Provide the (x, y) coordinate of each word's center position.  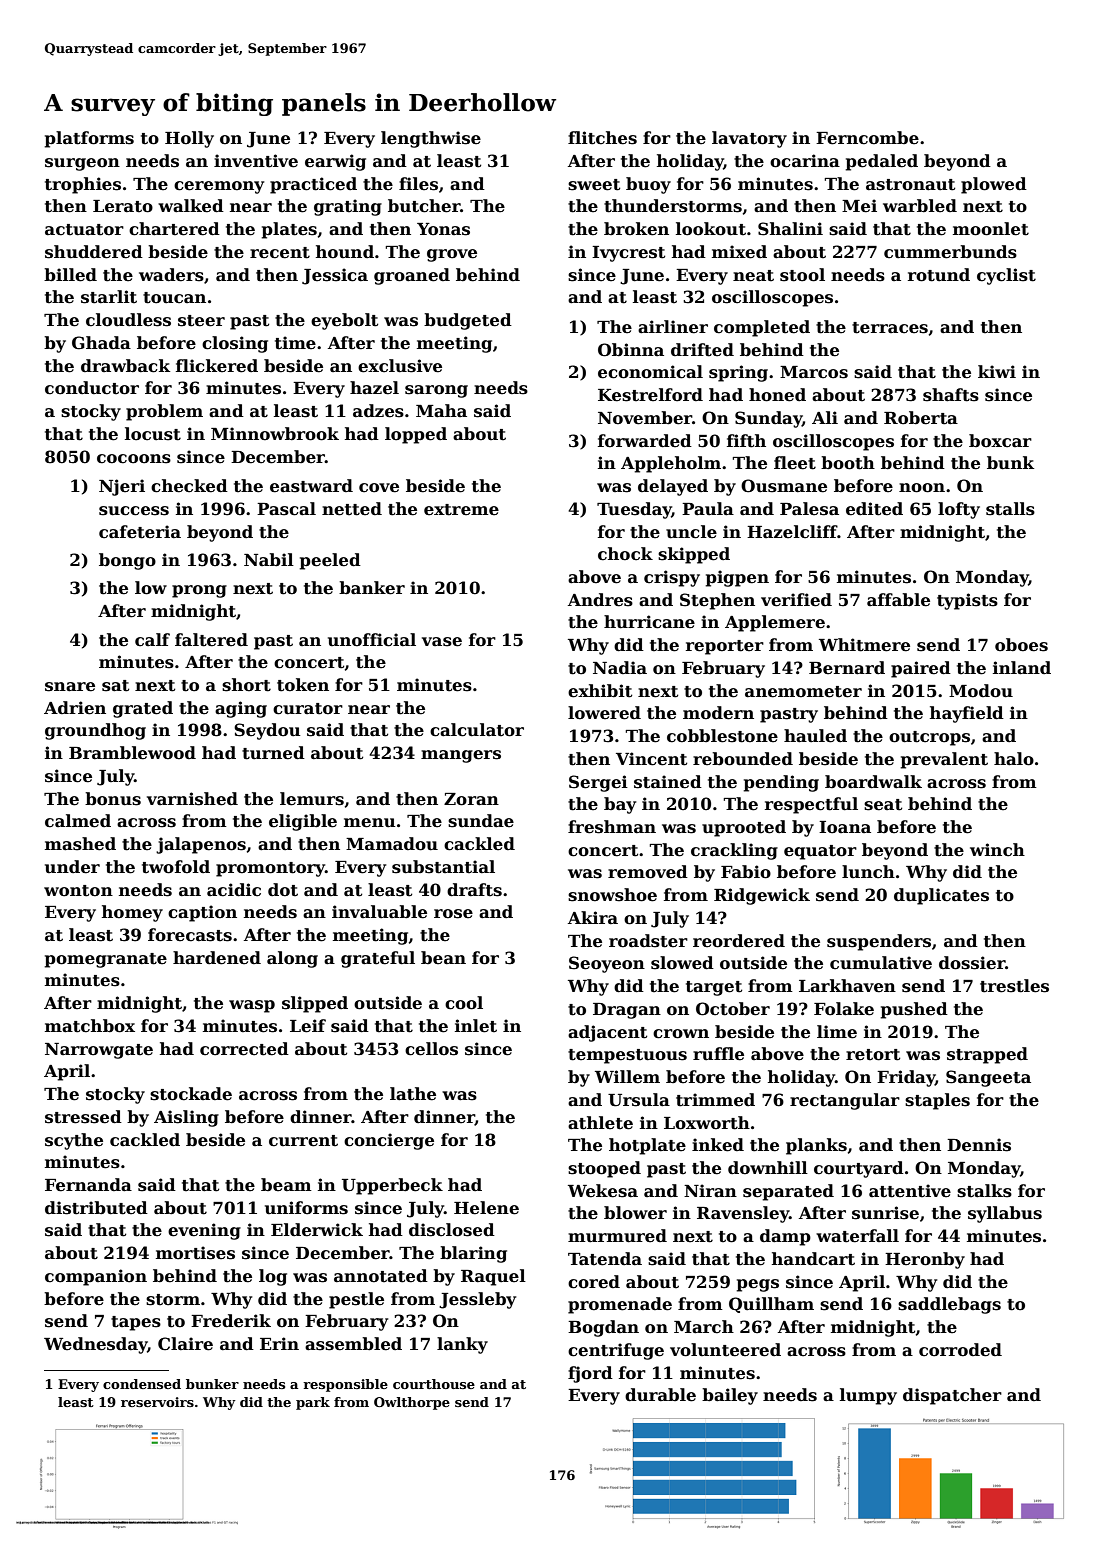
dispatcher (952, 1396)
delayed (673, 487)
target (714, 988)
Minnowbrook (275, 434)
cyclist (1006, 276)
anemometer (803, 692)
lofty (959, 510)
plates (289, 230)
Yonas (443, 229)
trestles (1014, 986)
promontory (270, 869)
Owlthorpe (412, 1403)
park (313, 1403)
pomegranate (106, 960)
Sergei (598, 783)
